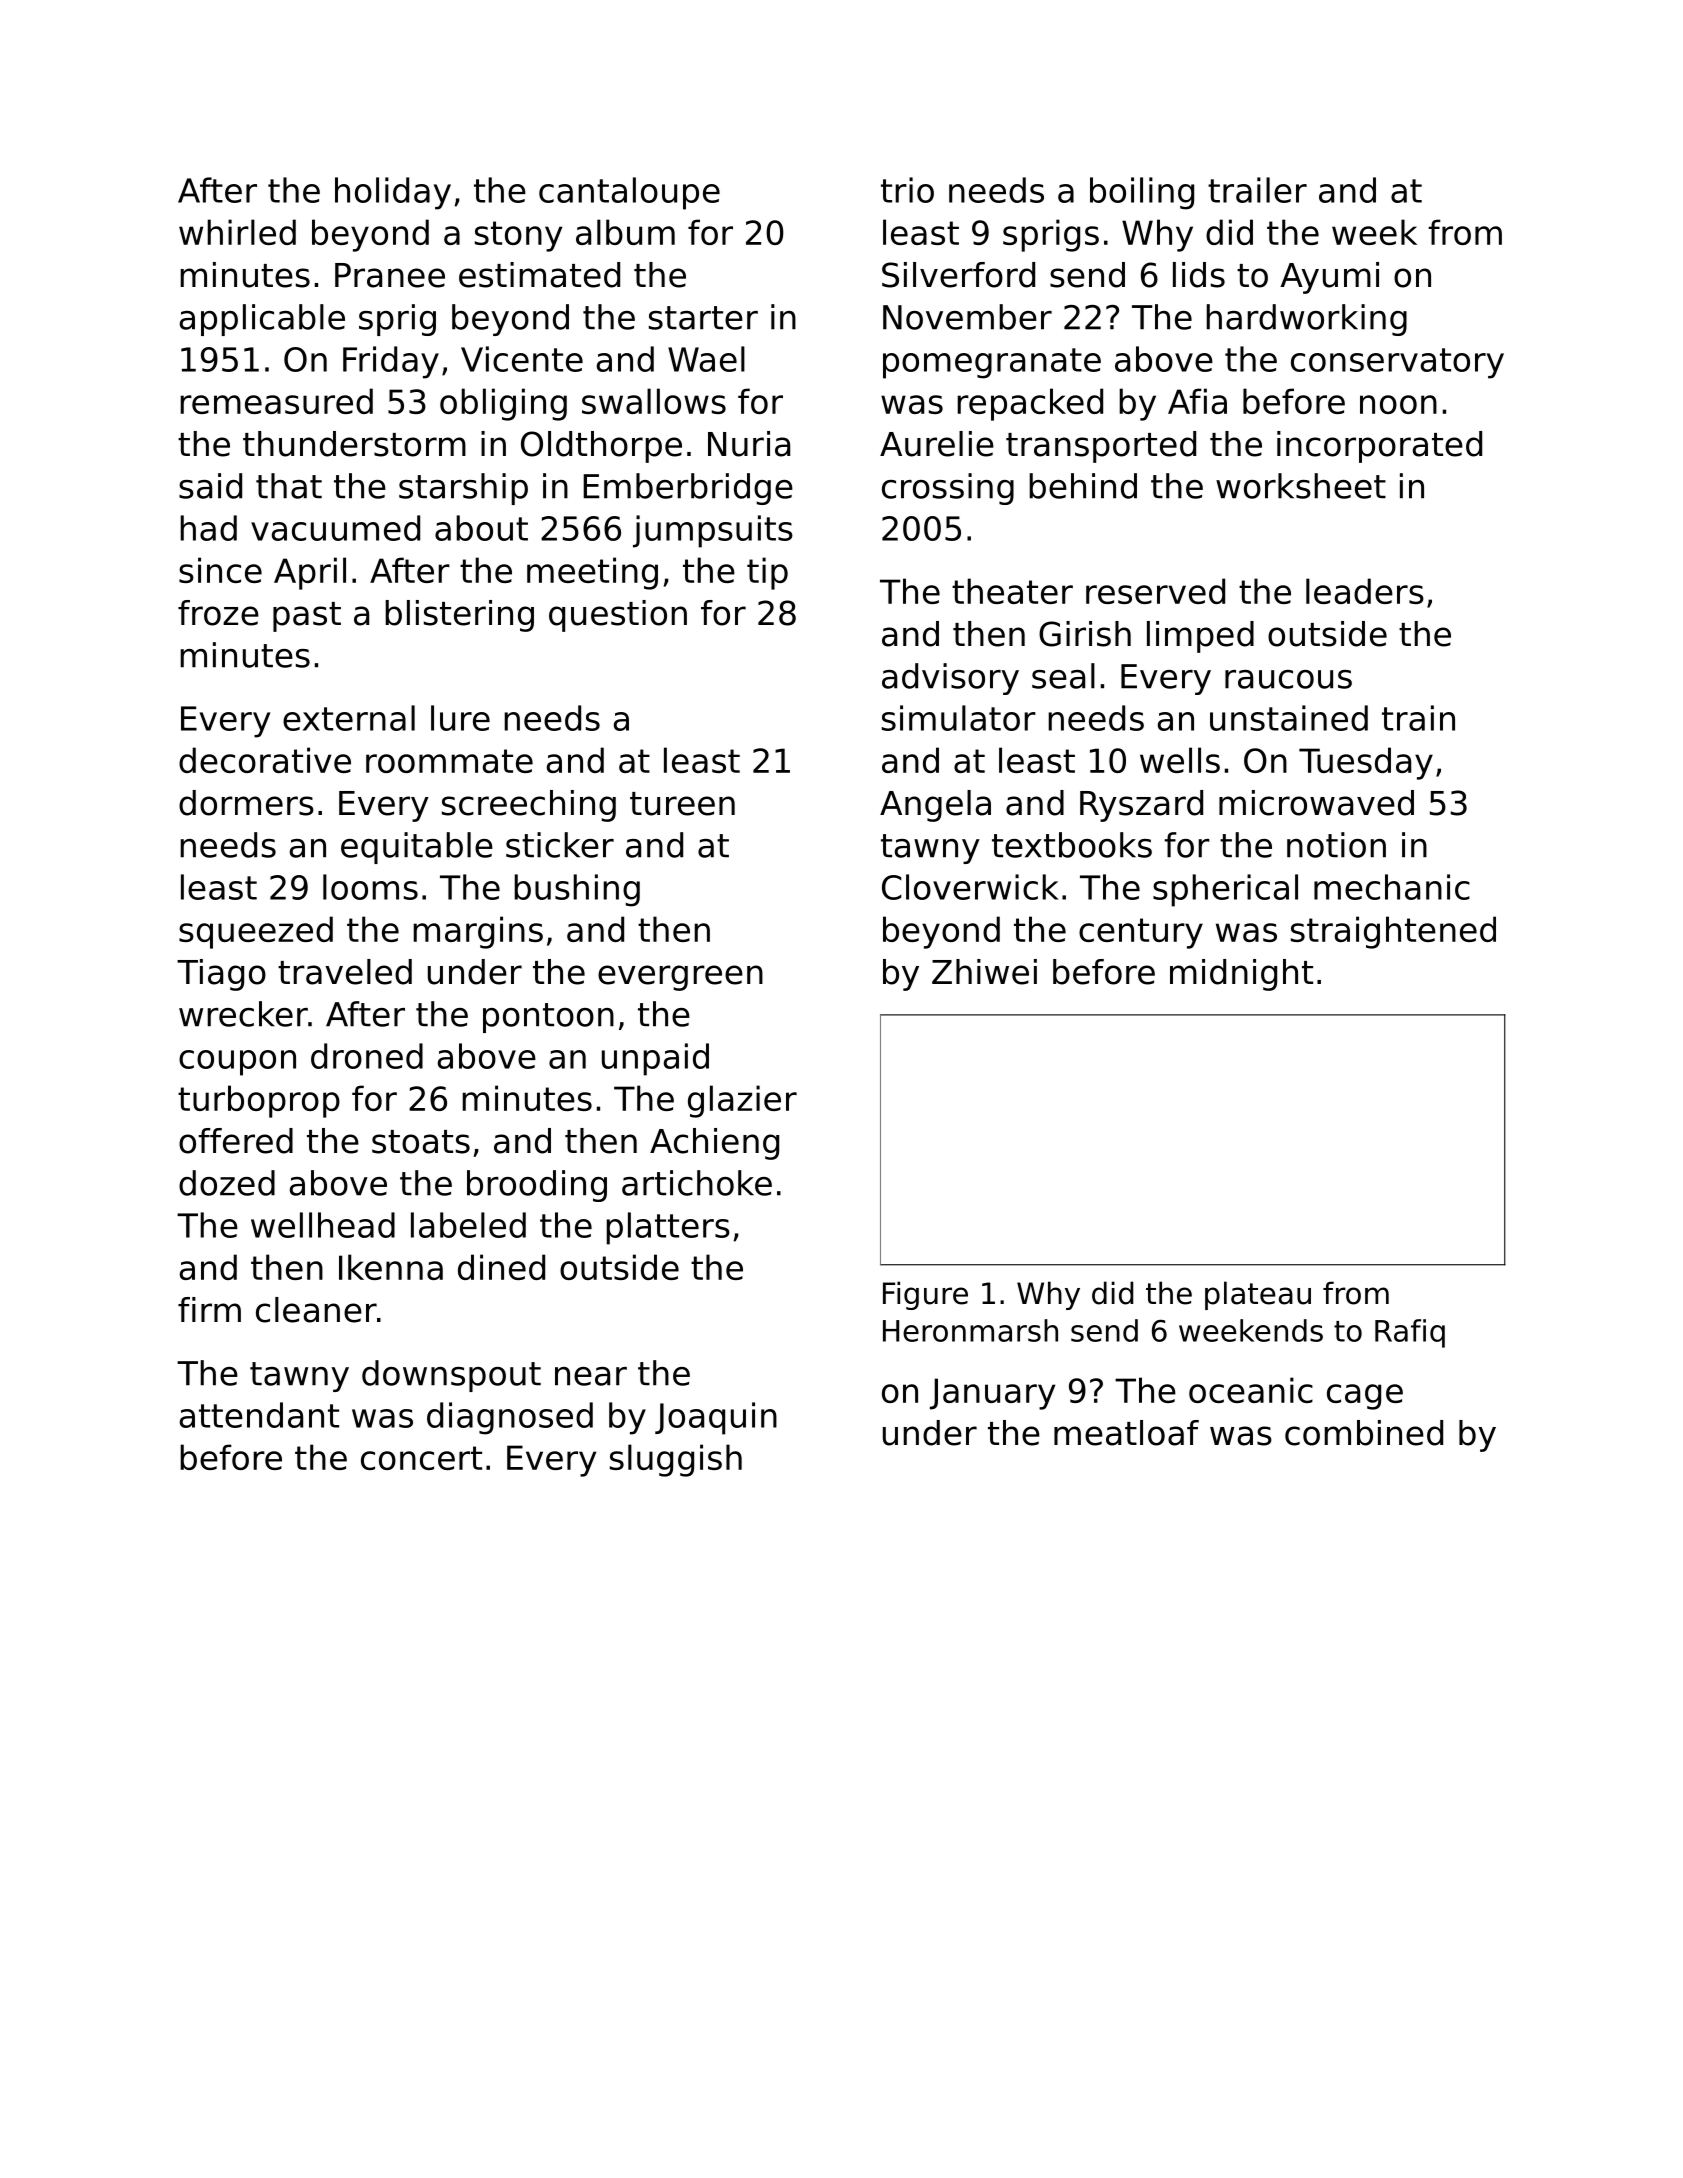 Image resolution: width=1683 pixels, height=2178 pixels. What do you see at coordinates (390, 275) in the screenshot?
I see `Pranee` at bounding box center [390, 275].
